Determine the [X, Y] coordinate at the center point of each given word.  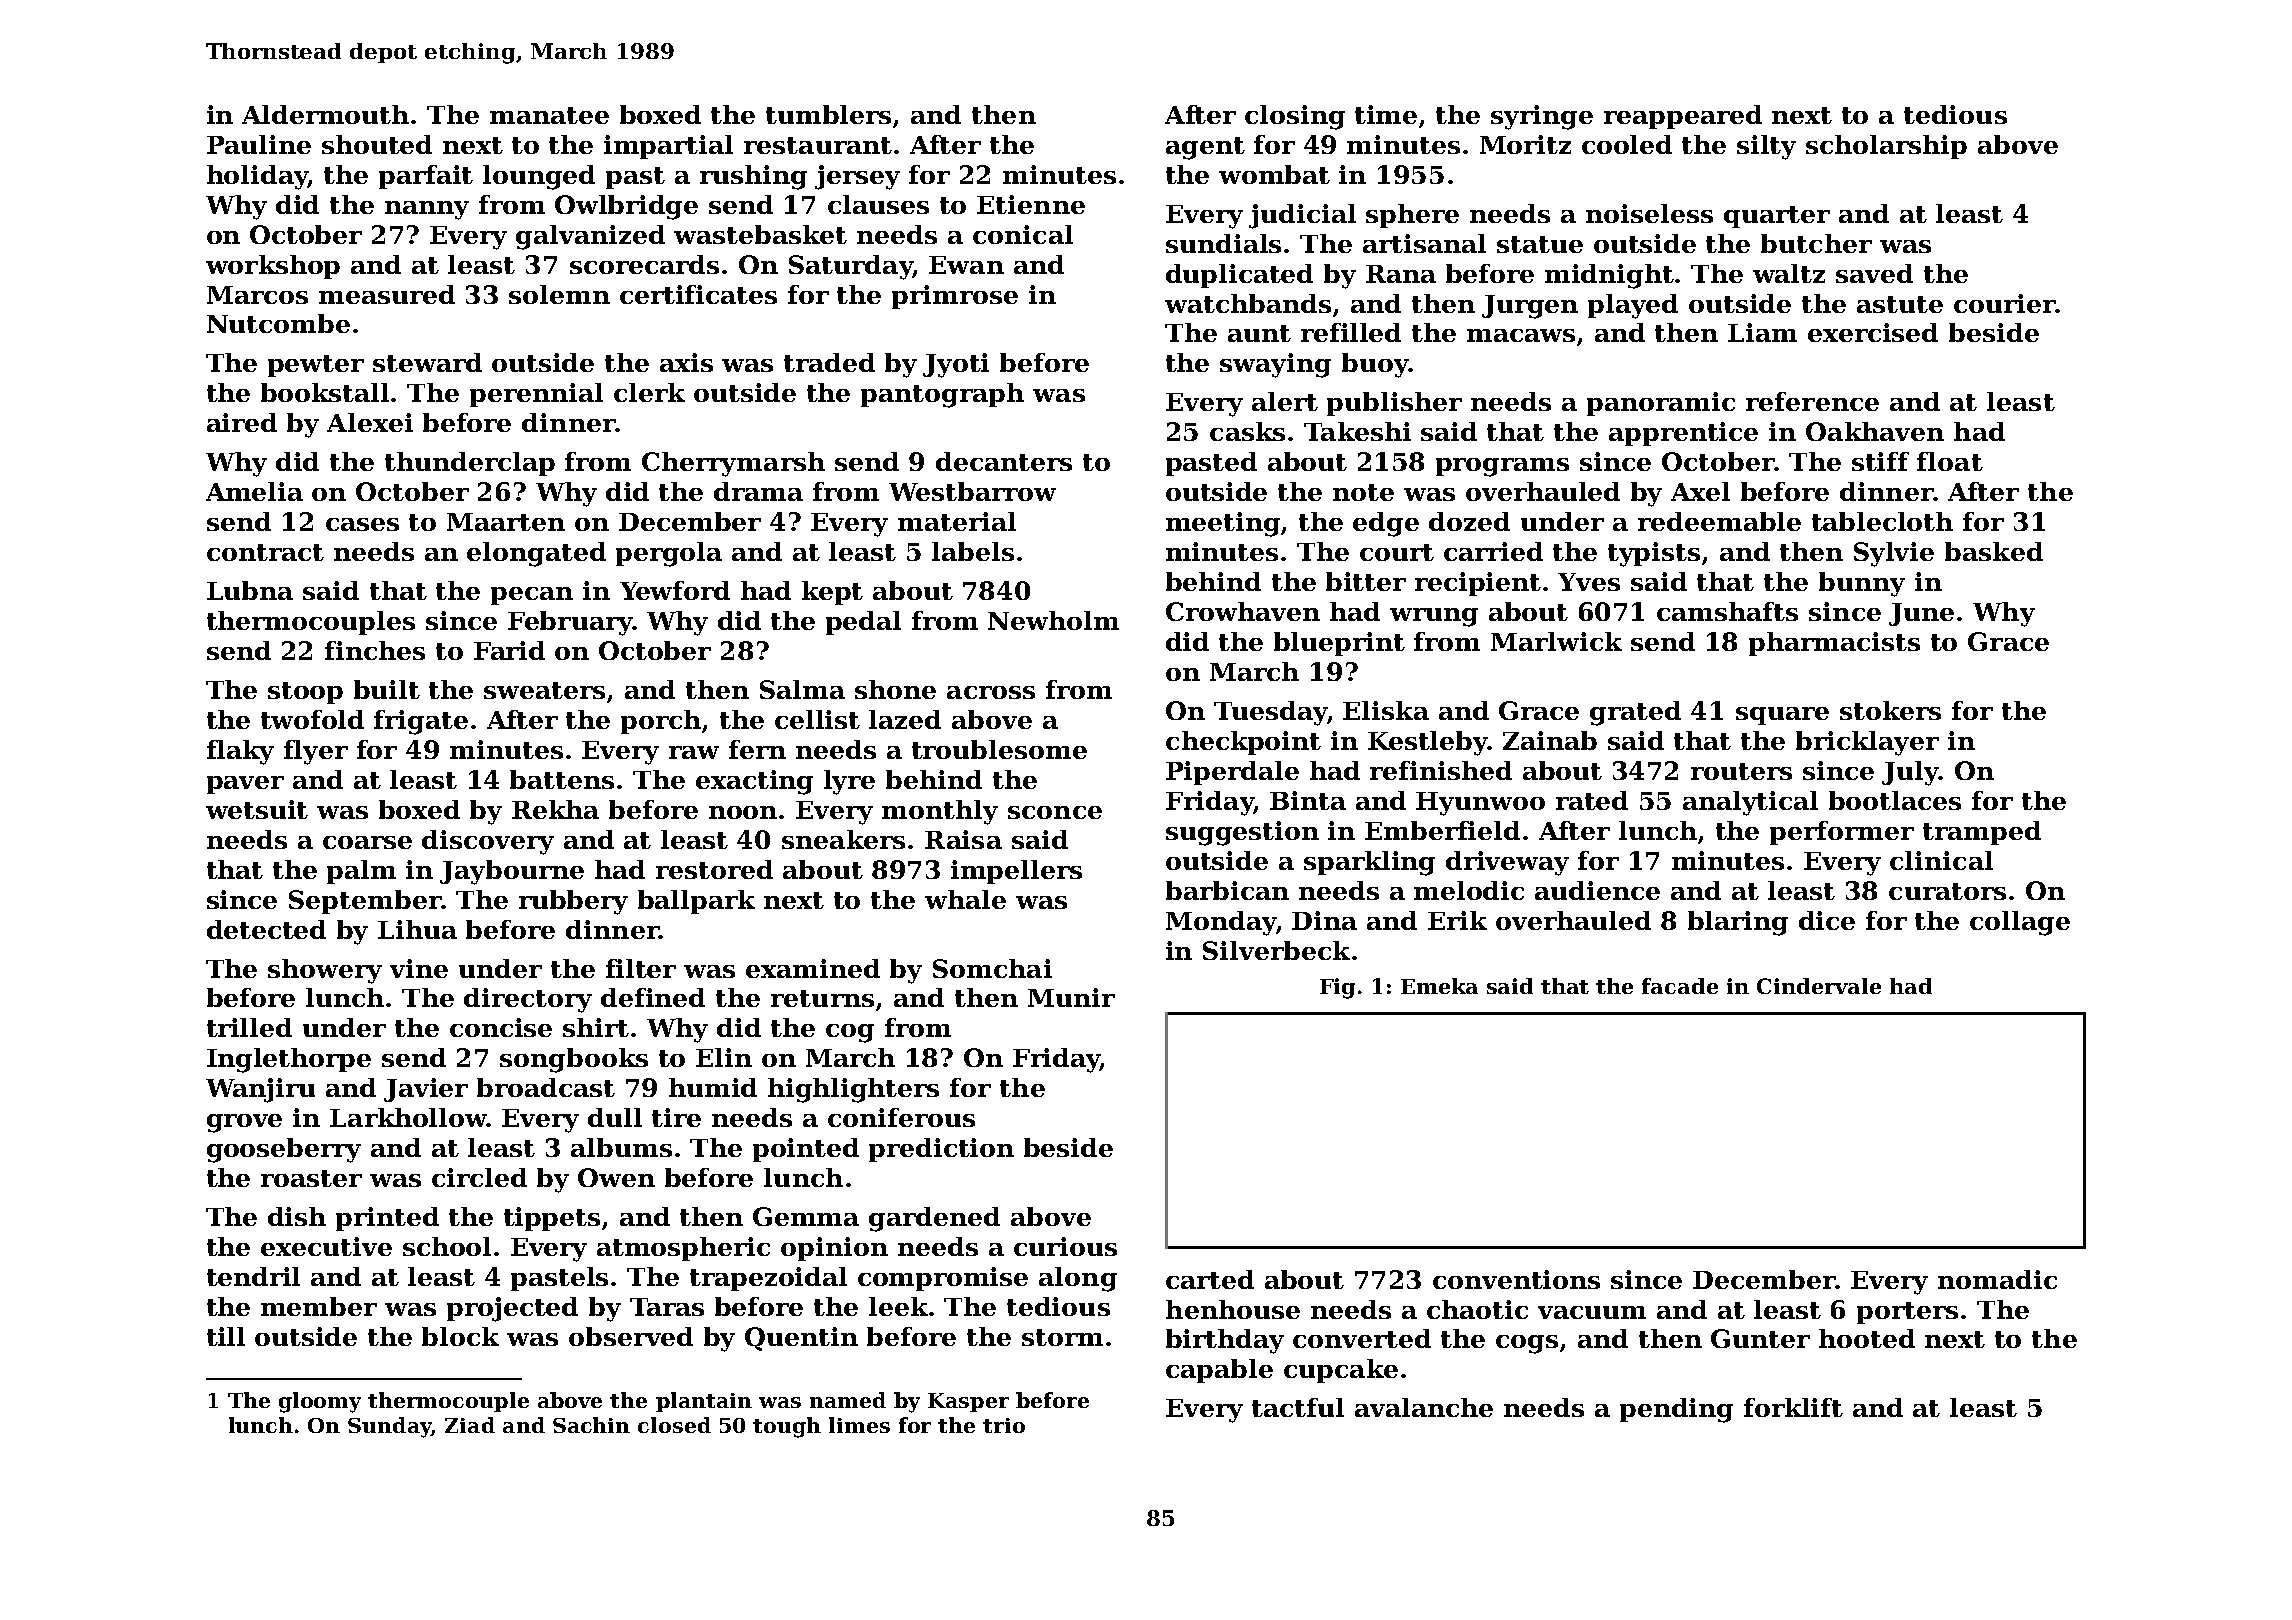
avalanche [1424, 1407]
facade [1680, 986]
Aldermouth [325, 114]
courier [2004, 303]
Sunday [390, 1427]
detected [266, 929]
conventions [1516, 1279]
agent [1205, 148]
